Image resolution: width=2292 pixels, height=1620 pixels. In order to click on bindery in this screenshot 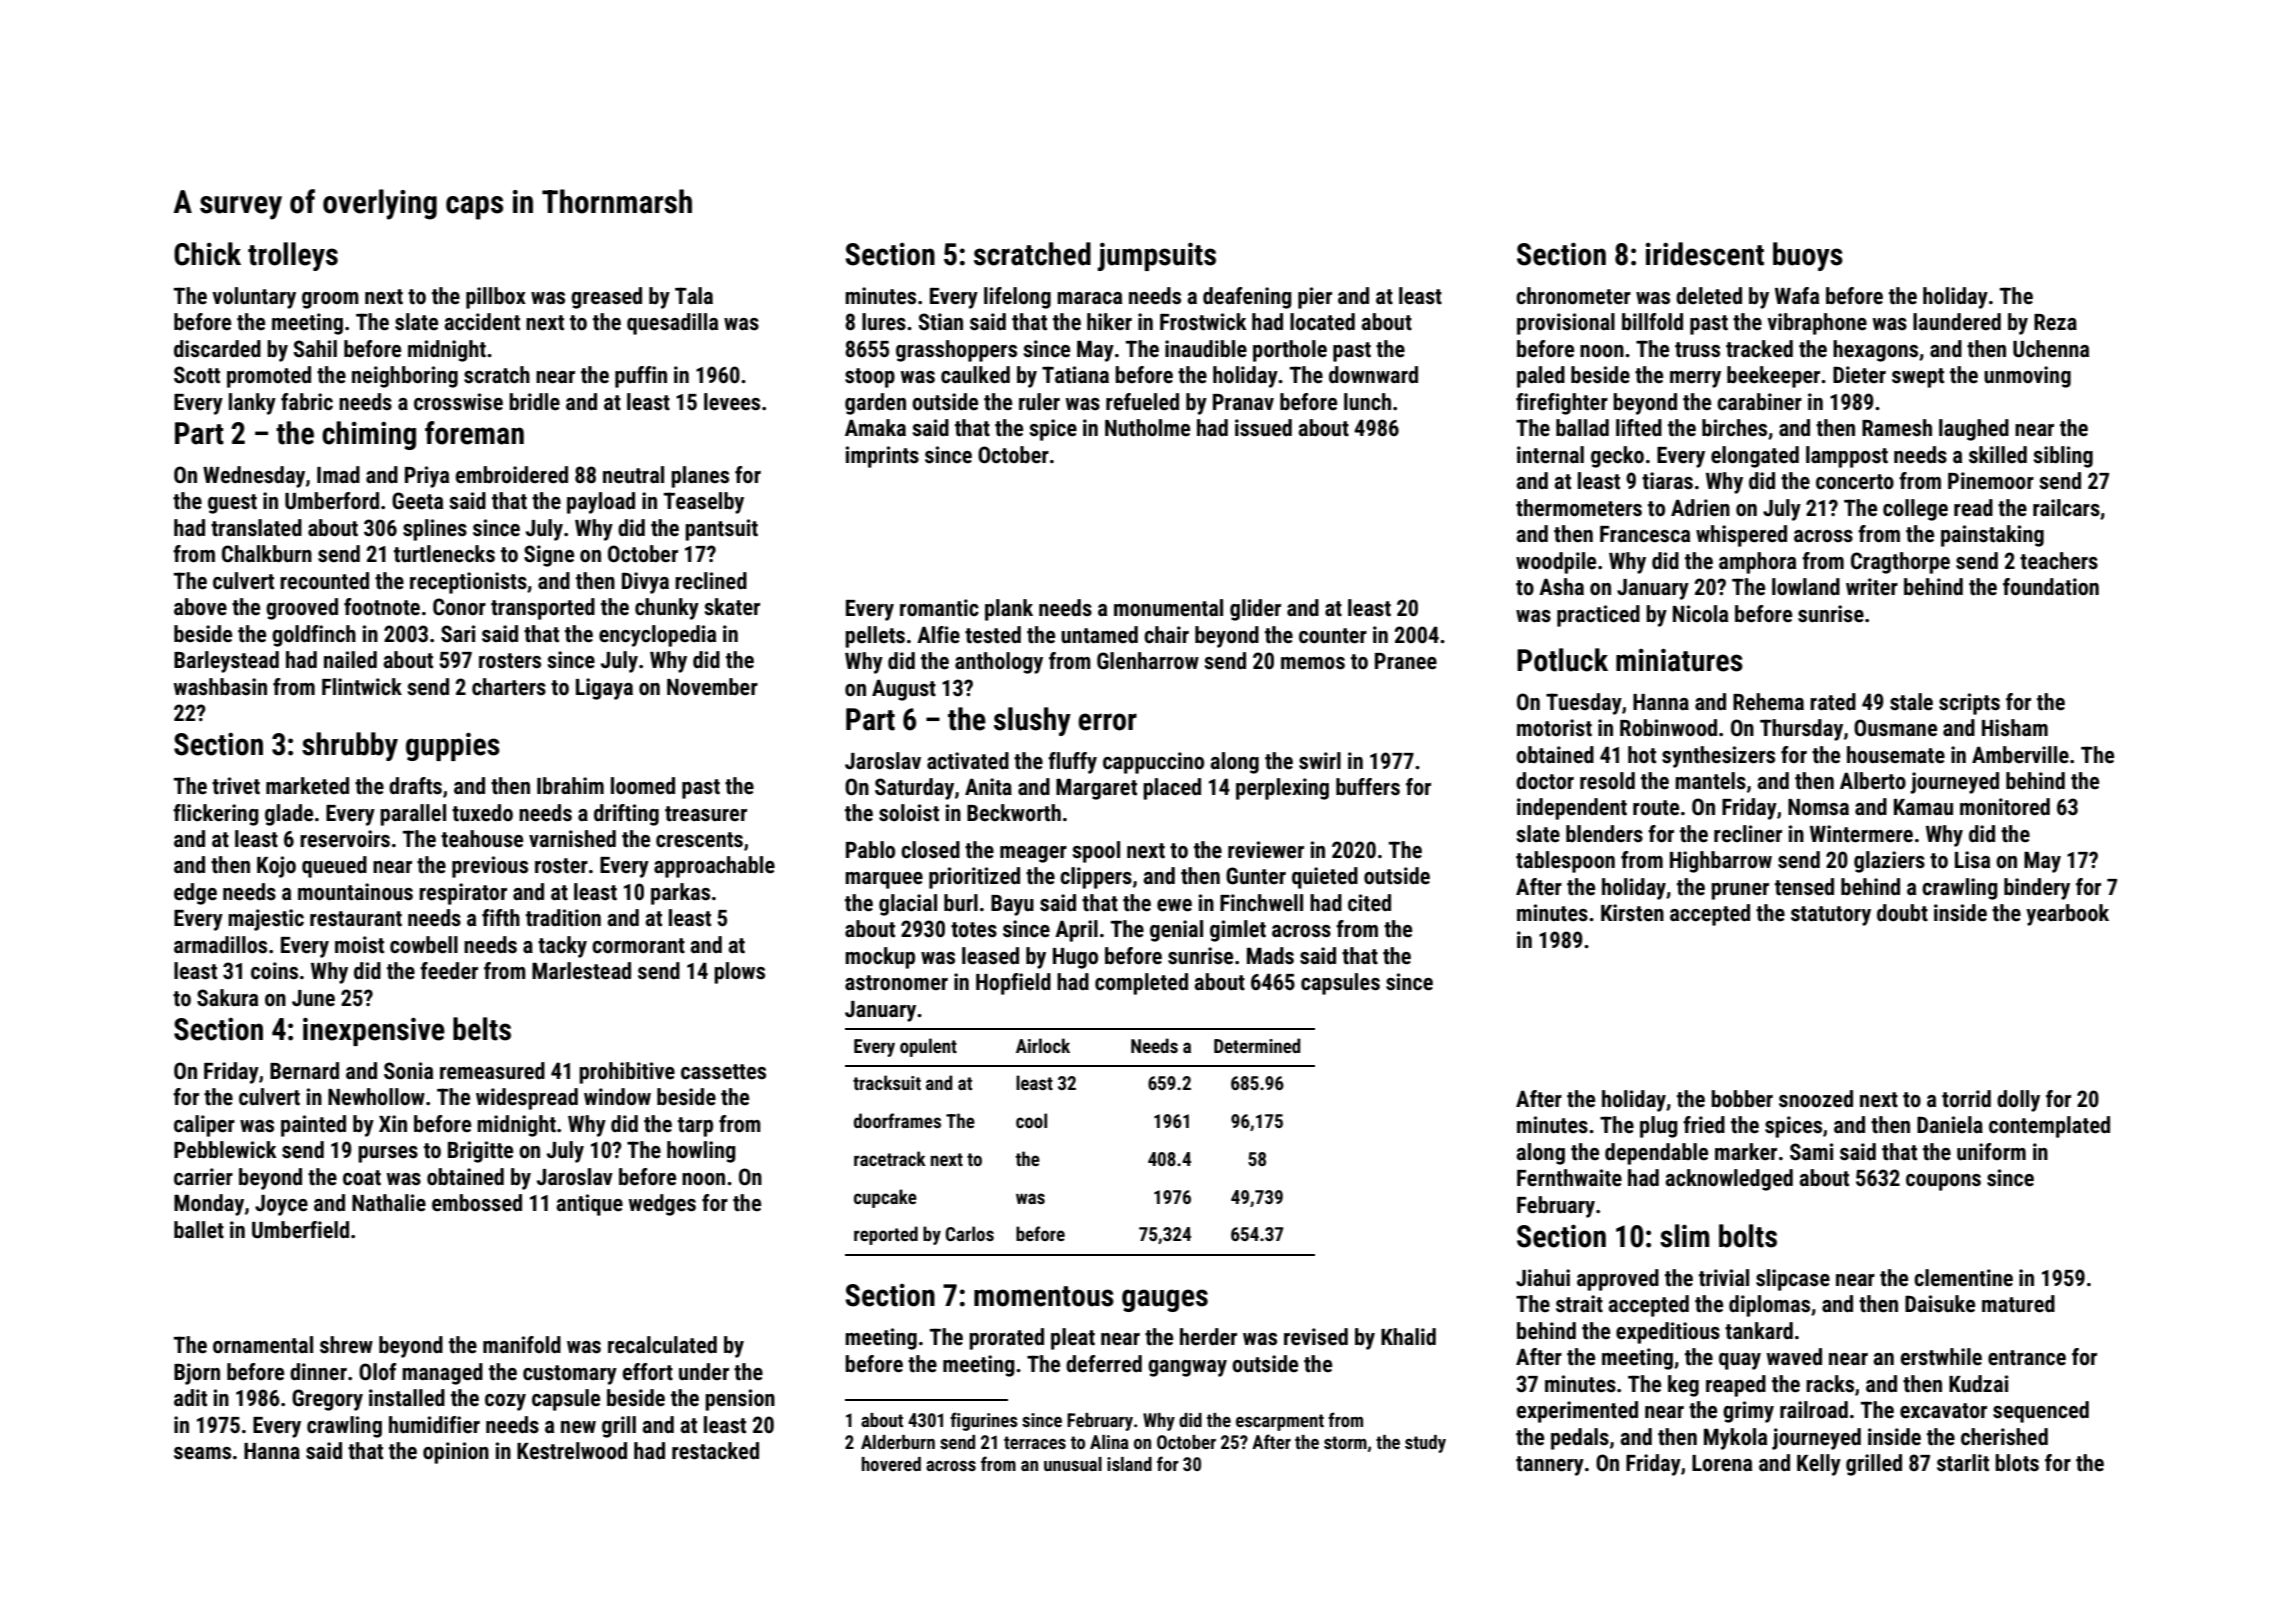, I will do `click(2037, 889)`.
